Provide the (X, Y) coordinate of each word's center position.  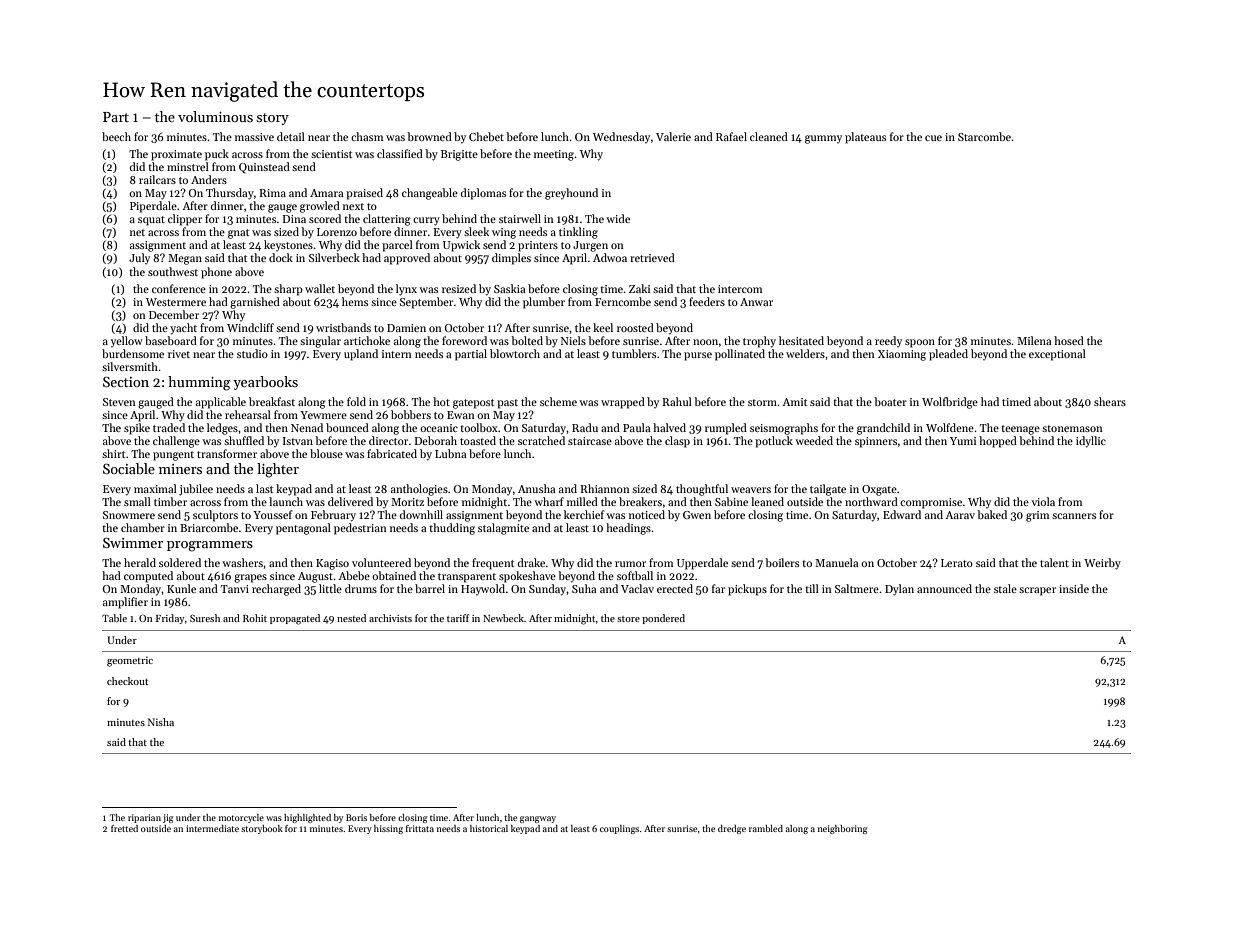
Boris (356, 817)
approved (407, 259)
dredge (732, 829)
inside (1074, 588)
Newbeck (503, 618)
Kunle (181, 588)
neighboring (842, 829)
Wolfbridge (950, 403)
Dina (294, 219)
